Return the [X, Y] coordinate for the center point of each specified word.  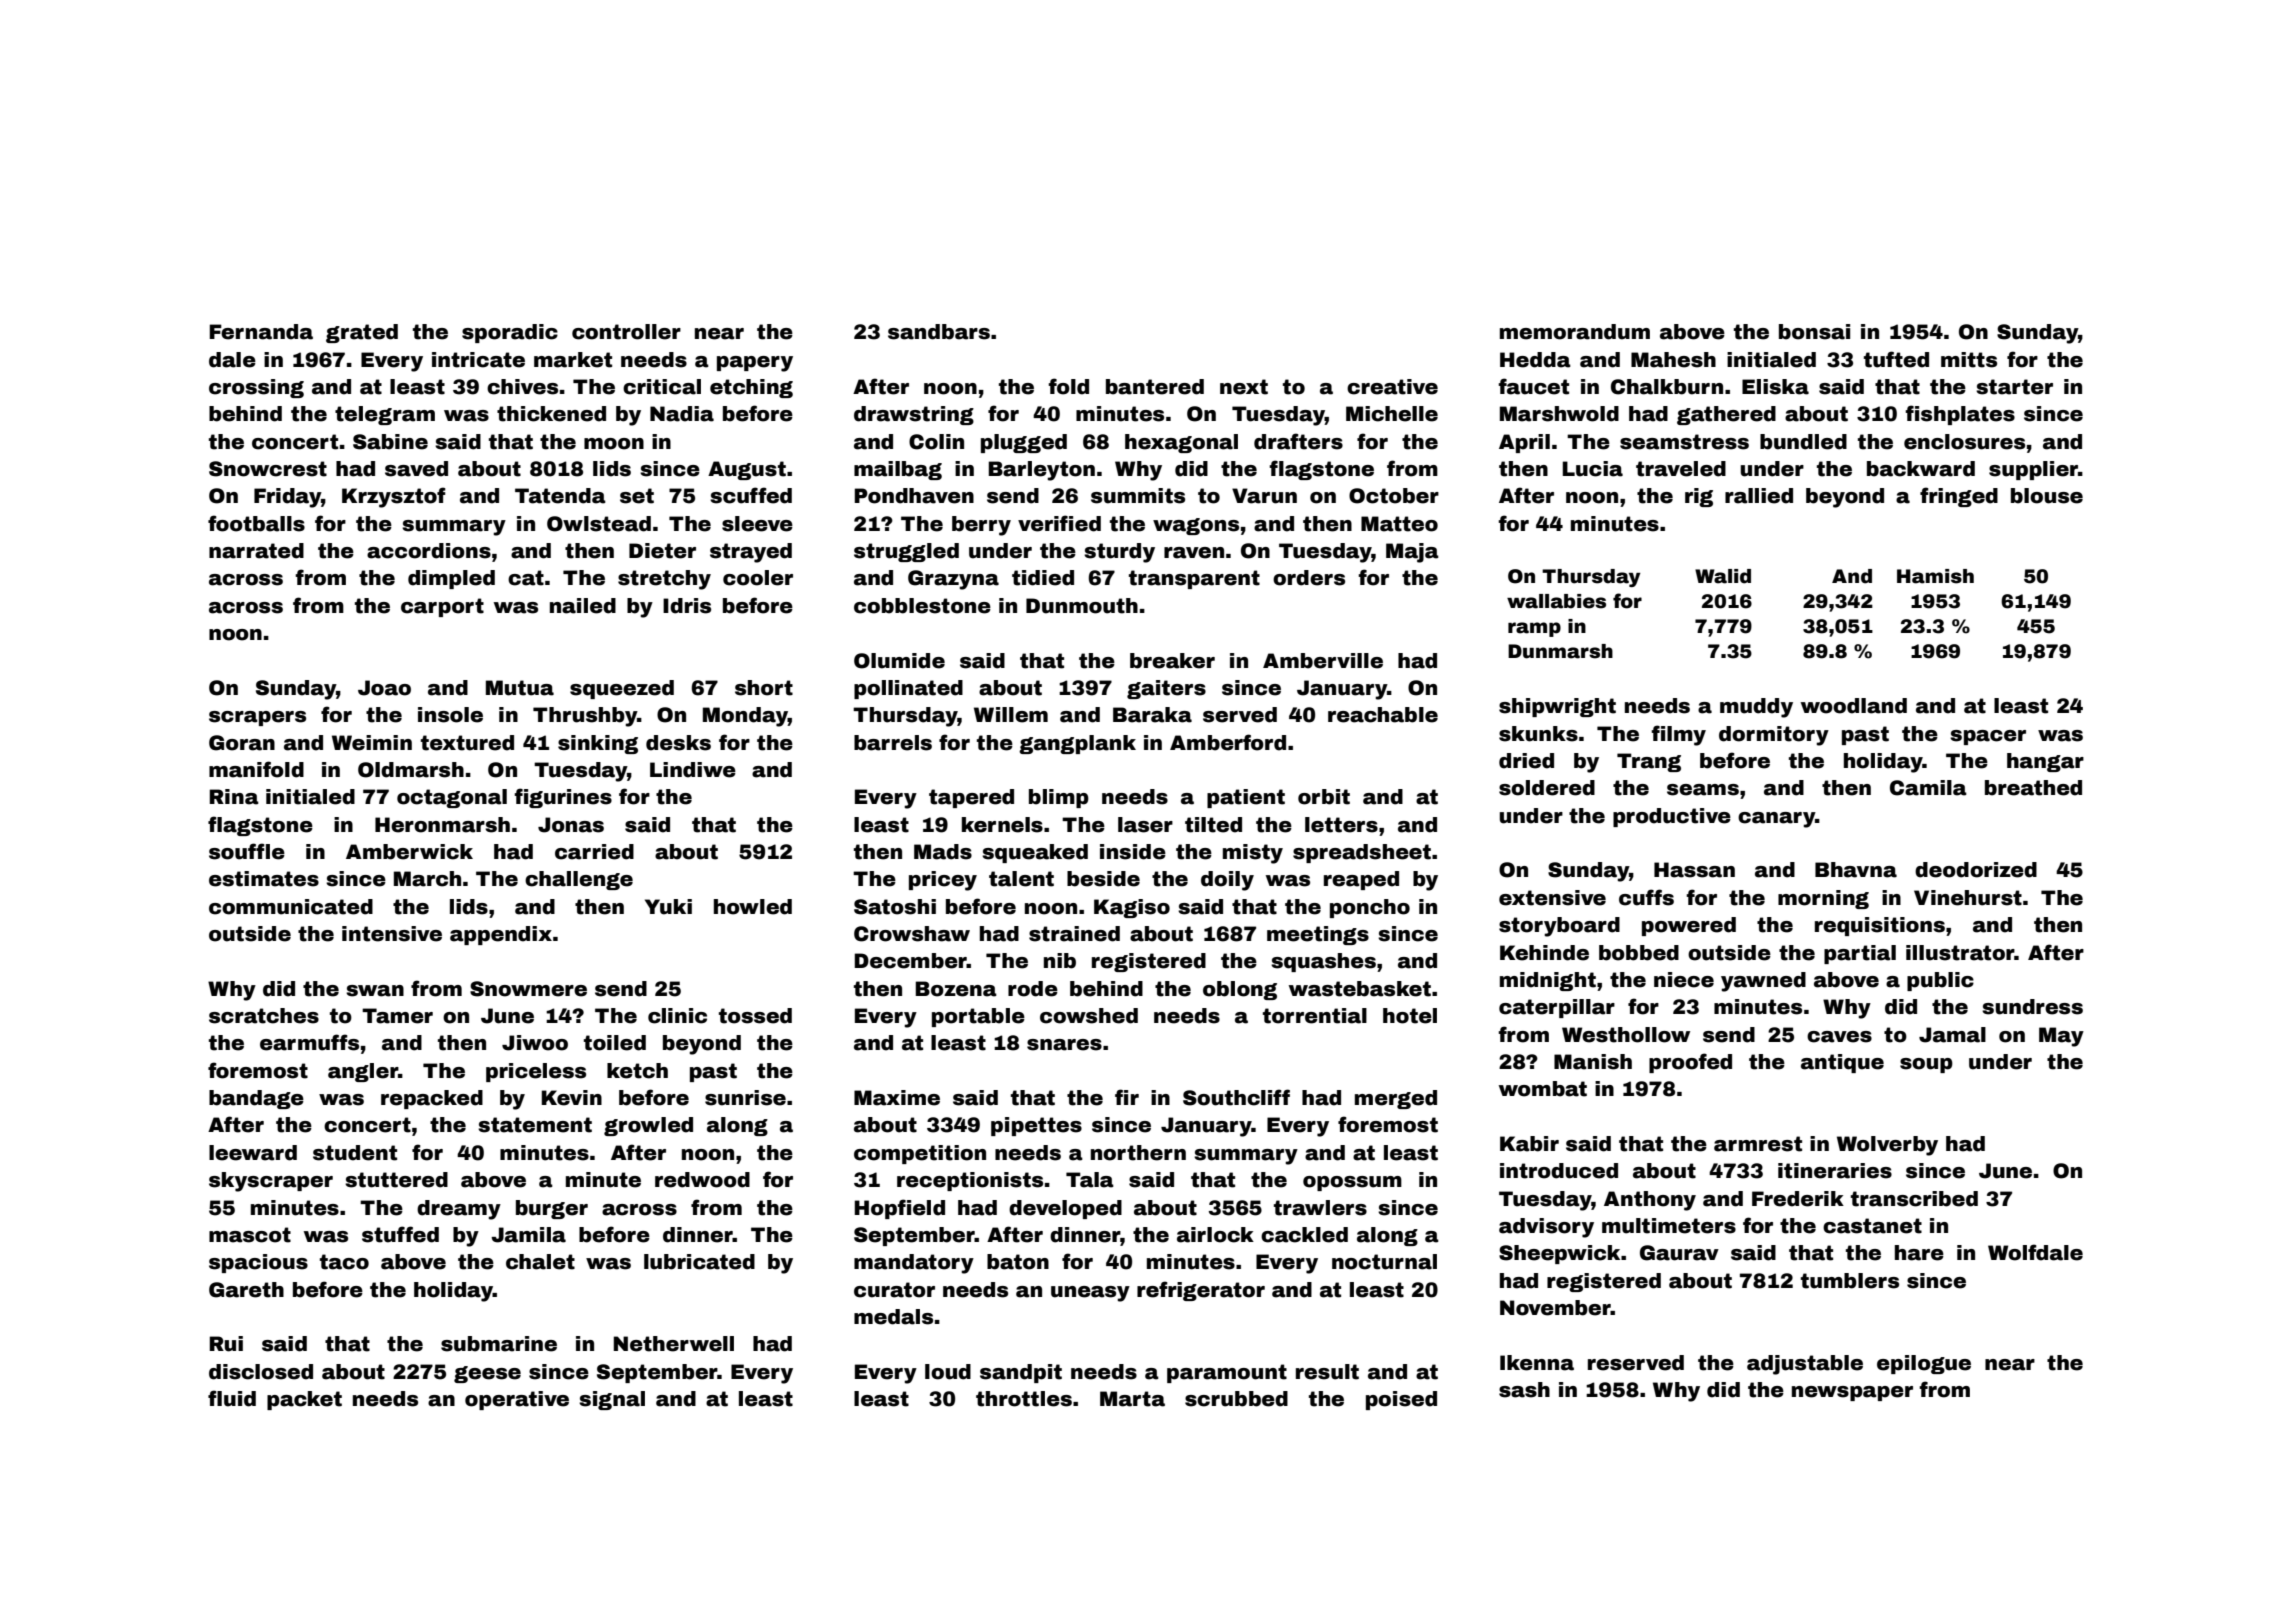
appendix [501, 935]
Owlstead [599, 524]
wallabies [1556, 601]
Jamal [1952, 1035]
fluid [232, 1398]
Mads [943, 852]
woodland [1854, 706]
